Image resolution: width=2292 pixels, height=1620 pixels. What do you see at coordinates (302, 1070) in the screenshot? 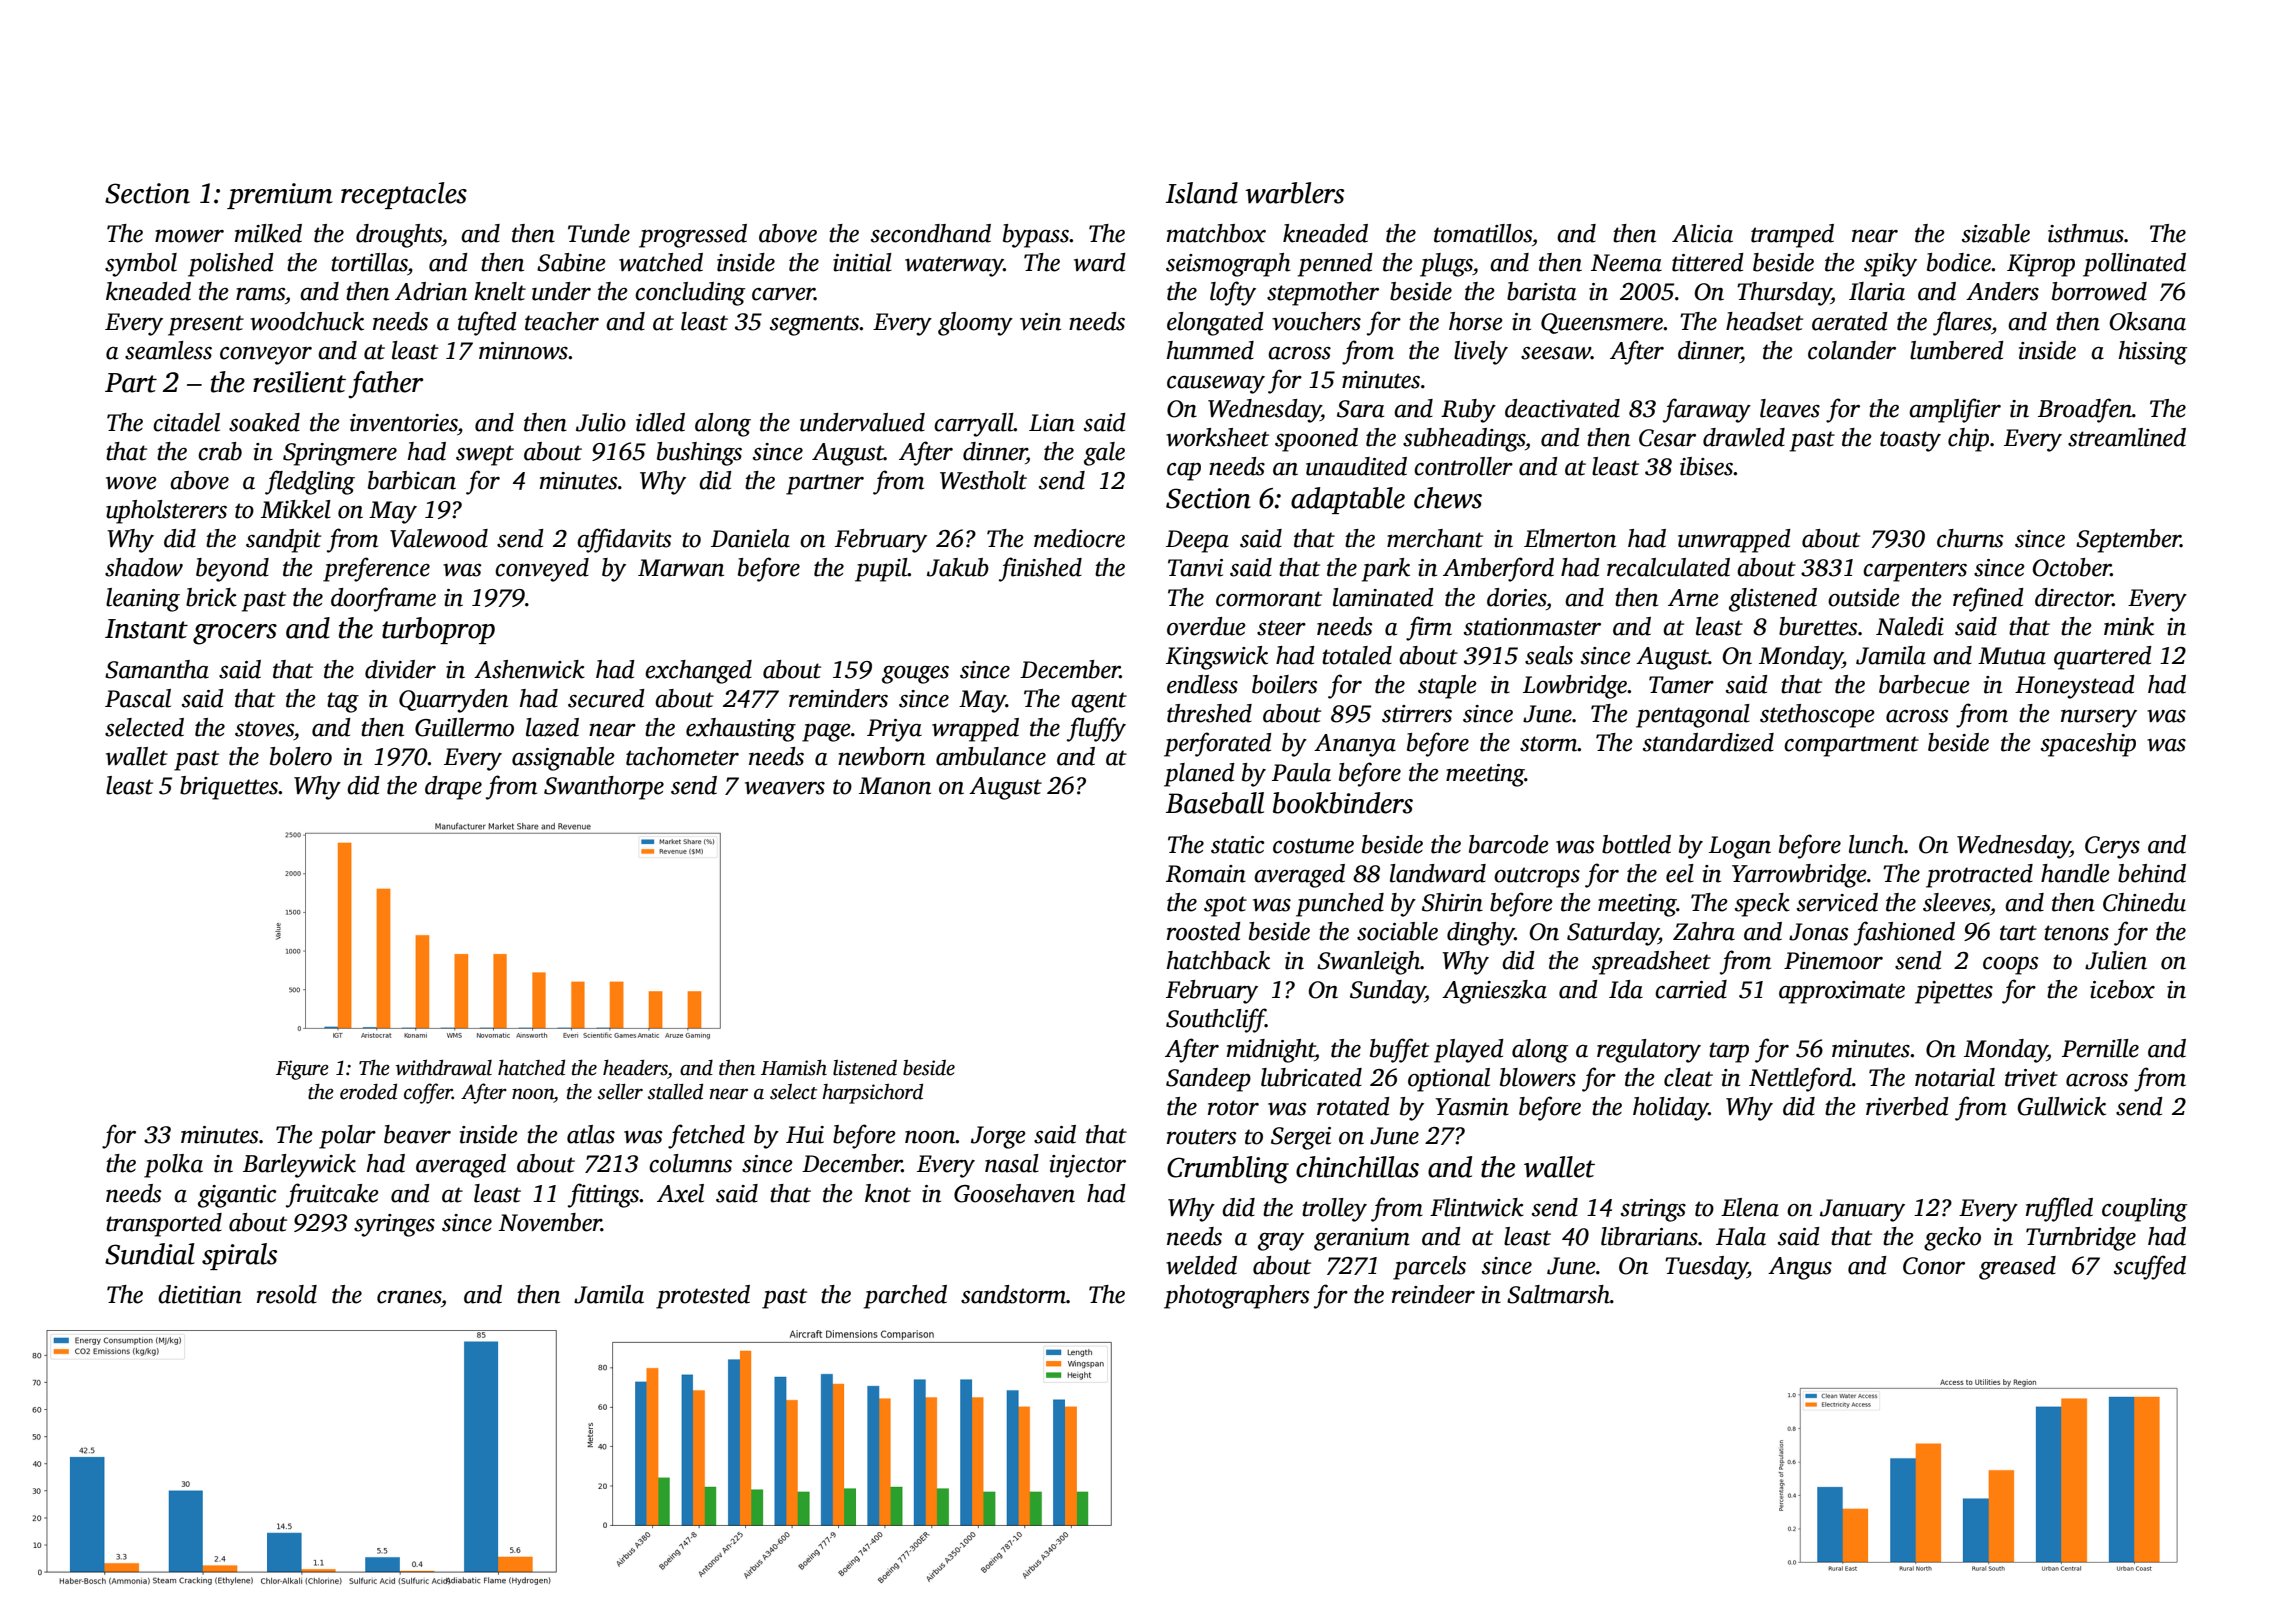
I see `Figure` at bounding box center [302, 1070].
